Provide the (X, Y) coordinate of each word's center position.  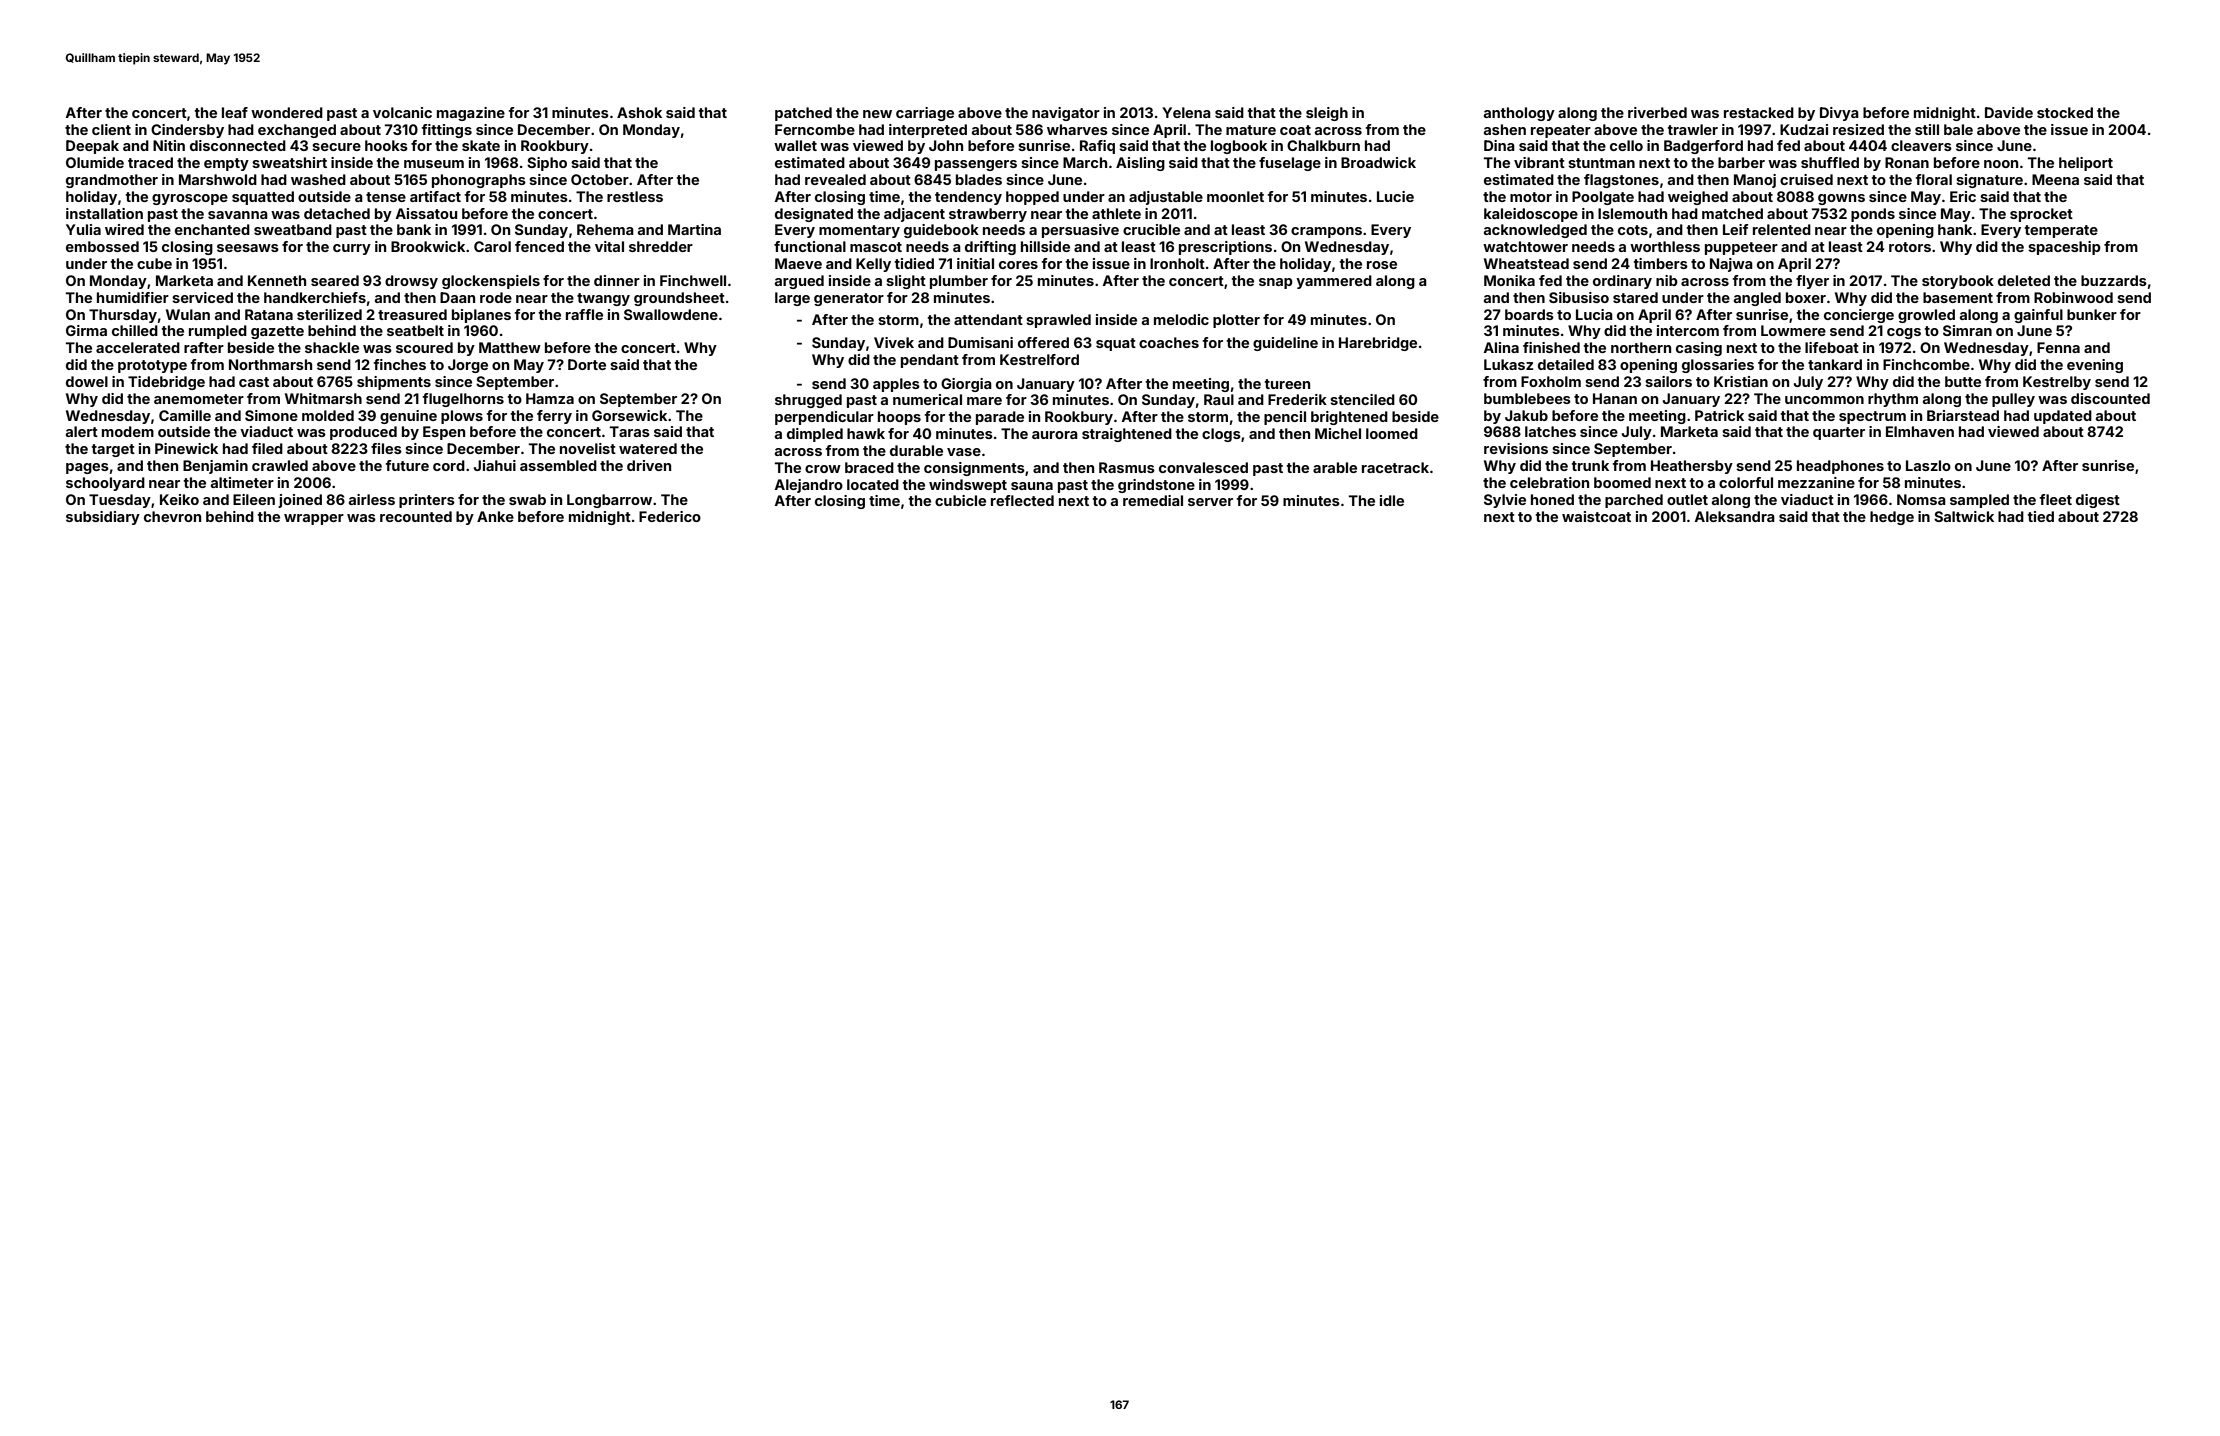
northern (1641, 347)
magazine (471, 114)
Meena (2055, 179)
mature (1251, 130)
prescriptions (1225, 248)
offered (1043, 342)
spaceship (2064, 248)
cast (254, 382)
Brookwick (428, 246)
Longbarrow (609, 501)
